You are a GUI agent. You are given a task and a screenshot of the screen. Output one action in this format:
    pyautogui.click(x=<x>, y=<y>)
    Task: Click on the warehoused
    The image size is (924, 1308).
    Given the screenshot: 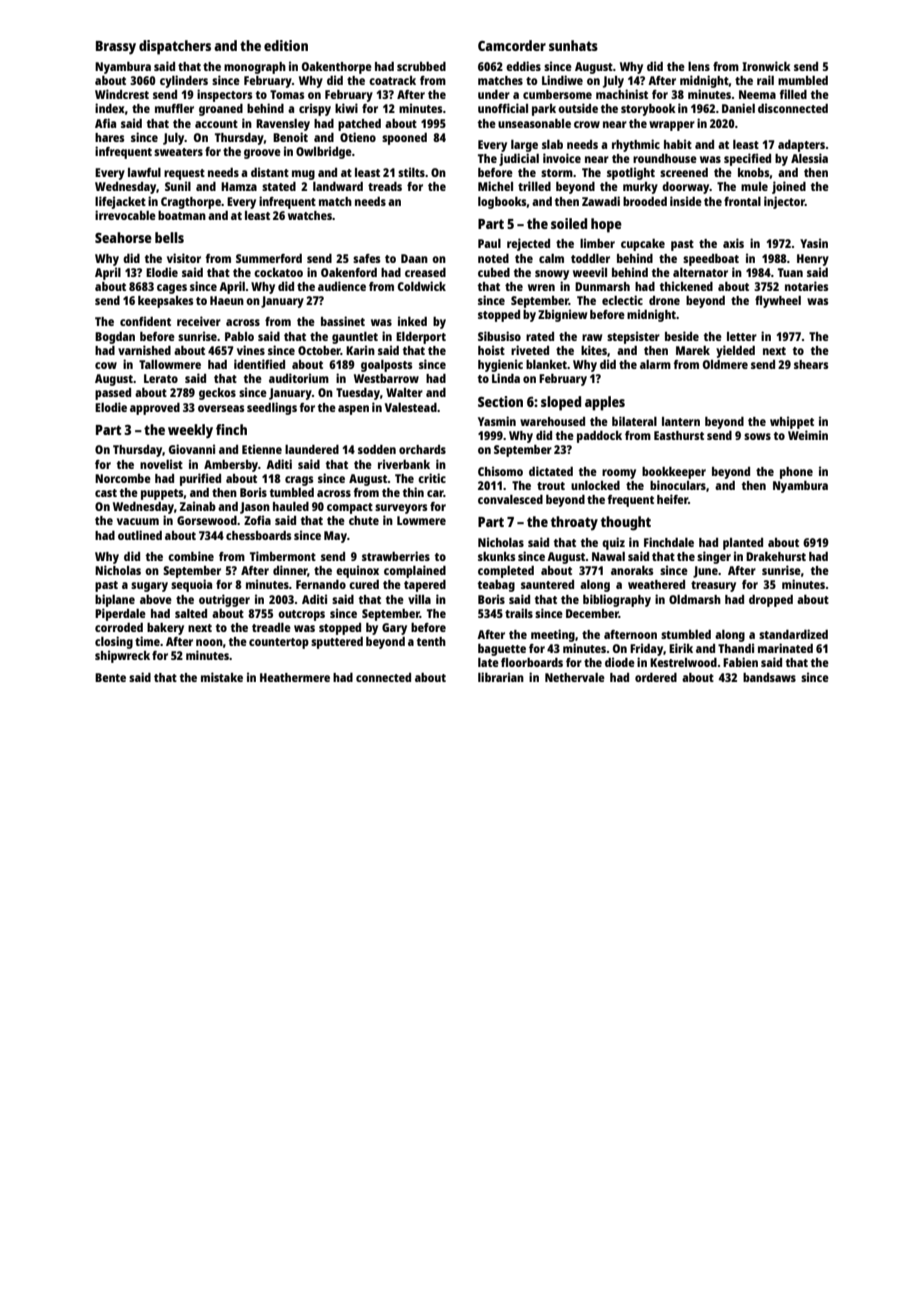 What is the action you would take?
    pyautogui.click(x=552, y=421)
